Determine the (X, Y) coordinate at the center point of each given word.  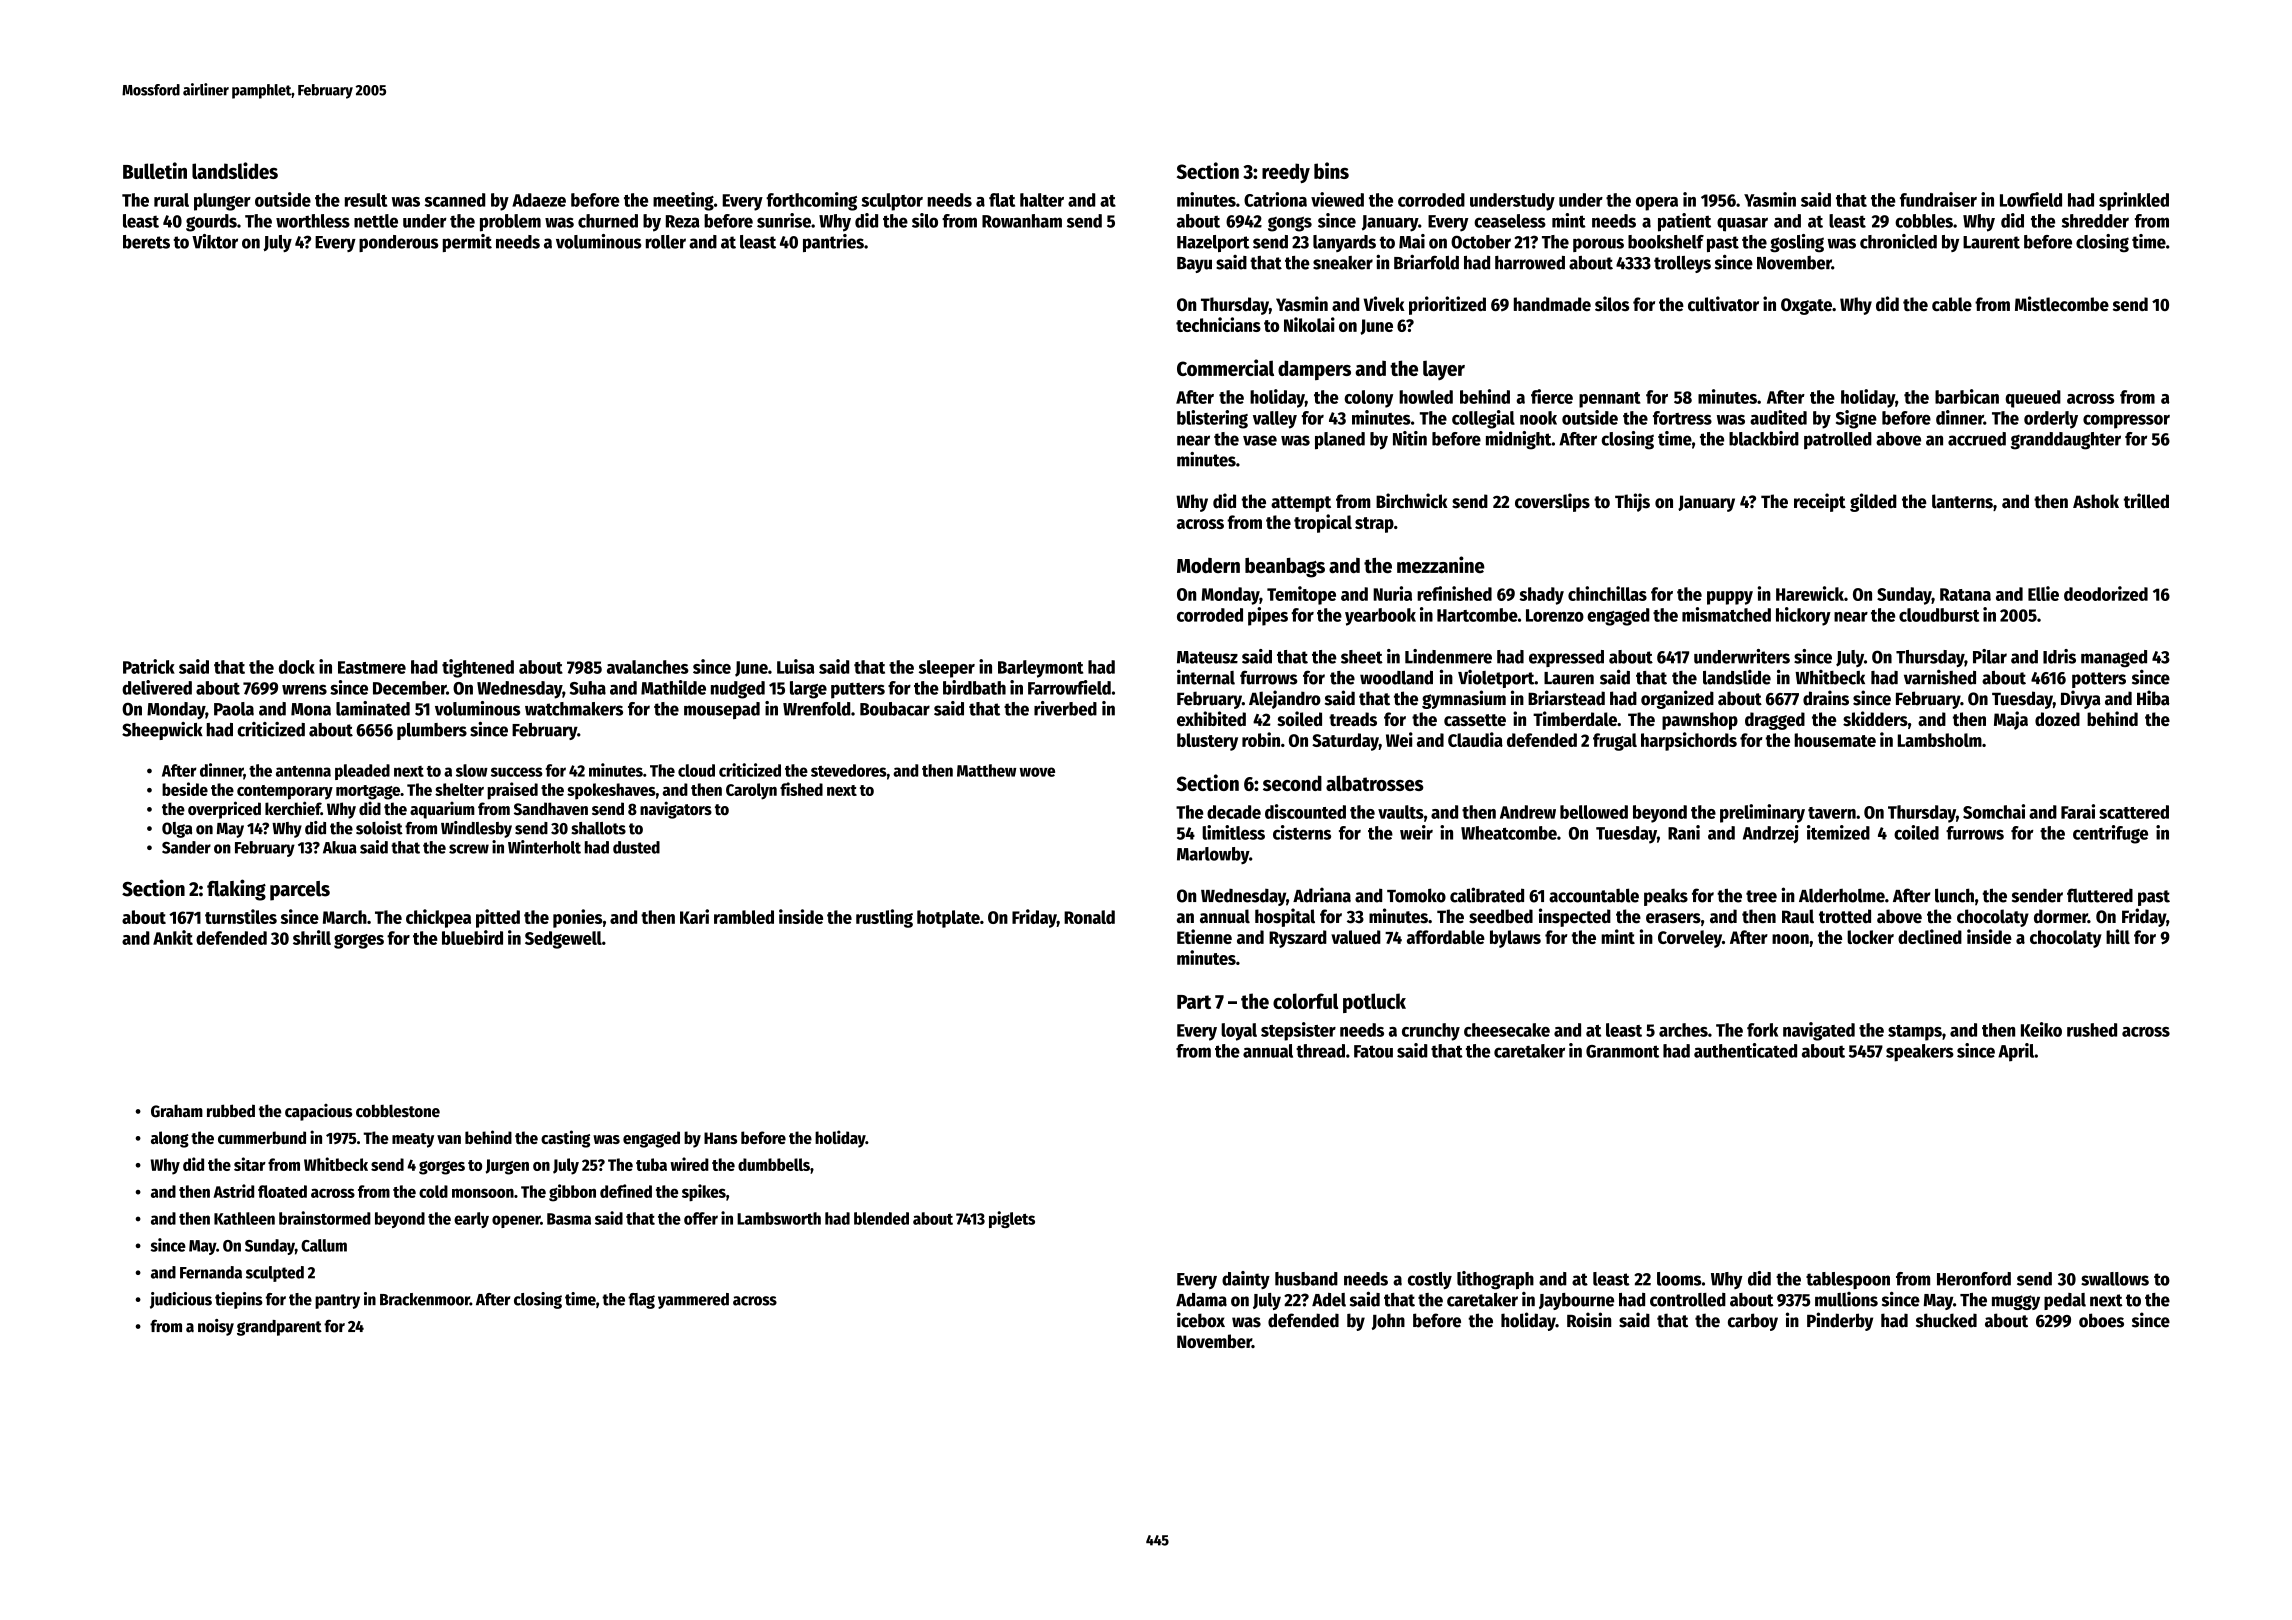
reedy (1286, 173)
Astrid (233, 1191)
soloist (379, 828)
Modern (1208, 565)
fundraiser (1938, 199)
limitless (1233, 832)
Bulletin (155, 170)
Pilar (1990, 656)
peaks (1666, 897)
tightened (478, 668)
